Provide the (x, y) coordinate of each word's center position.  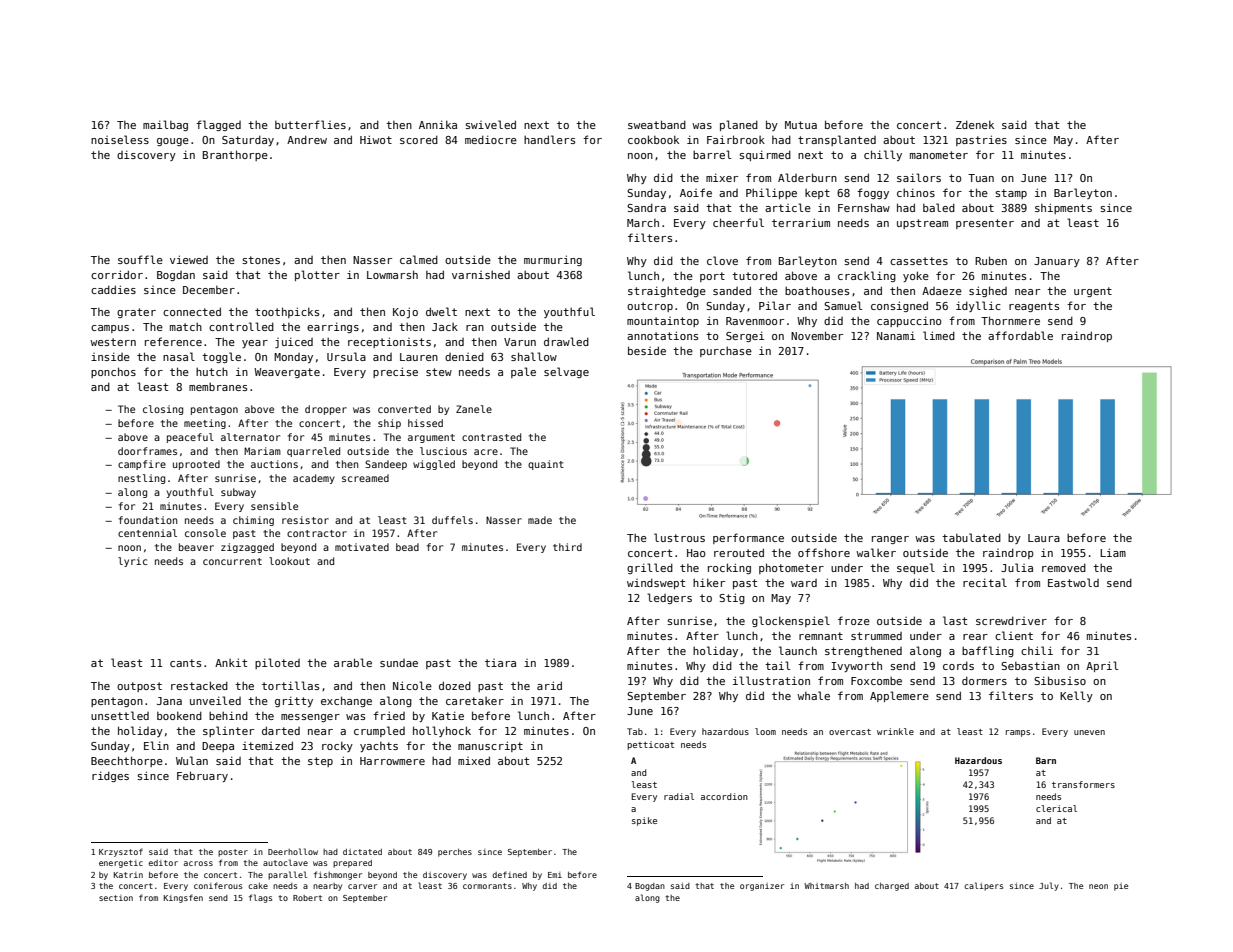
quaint (546, 465)
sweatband (657, 124)
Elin (156, 745)
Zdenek (975, 124)
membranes (218, 387)
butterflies (310, 124)
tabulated (971, 537)
